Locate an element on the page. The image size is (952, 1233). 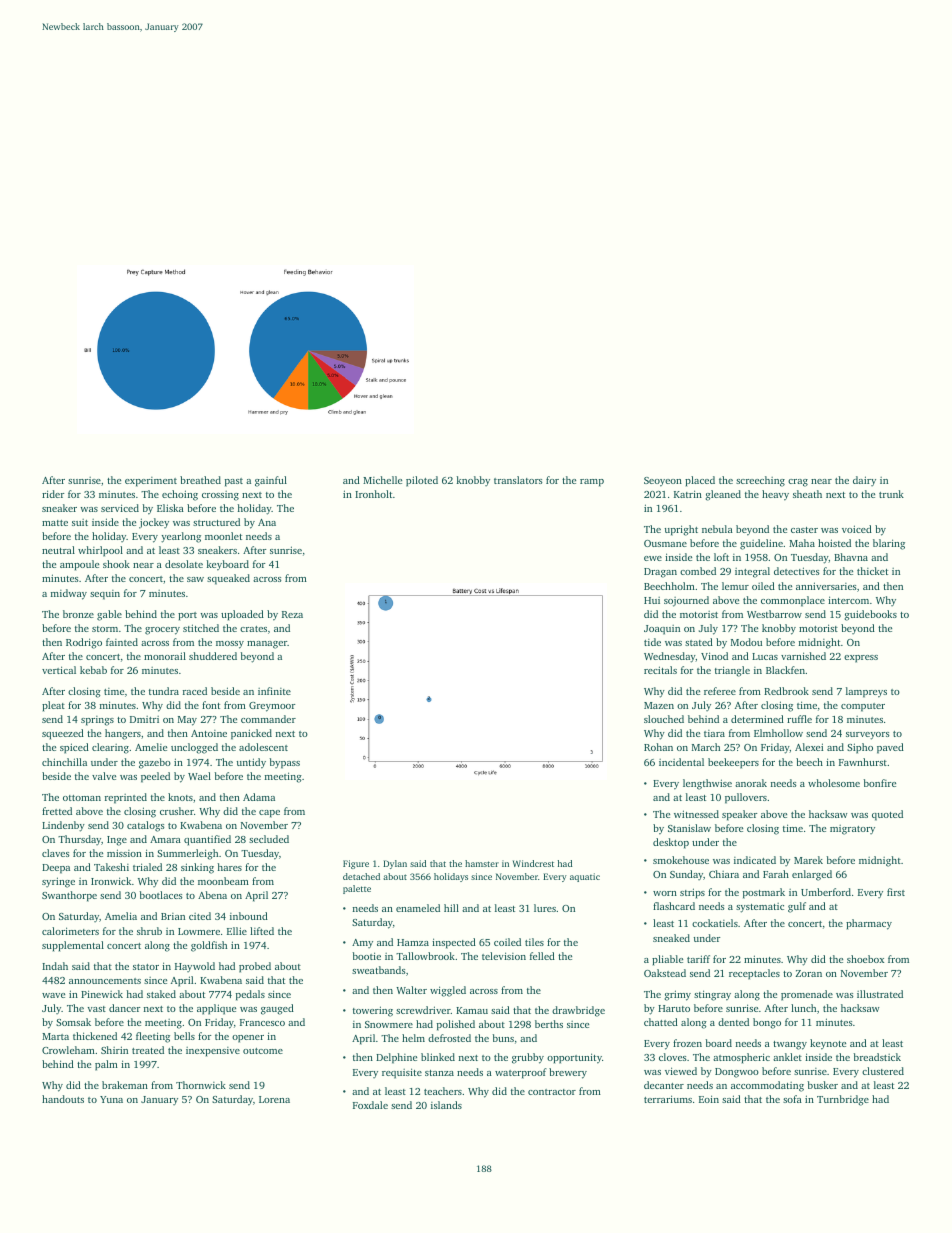
placed is located at coordinates (700, 481).
